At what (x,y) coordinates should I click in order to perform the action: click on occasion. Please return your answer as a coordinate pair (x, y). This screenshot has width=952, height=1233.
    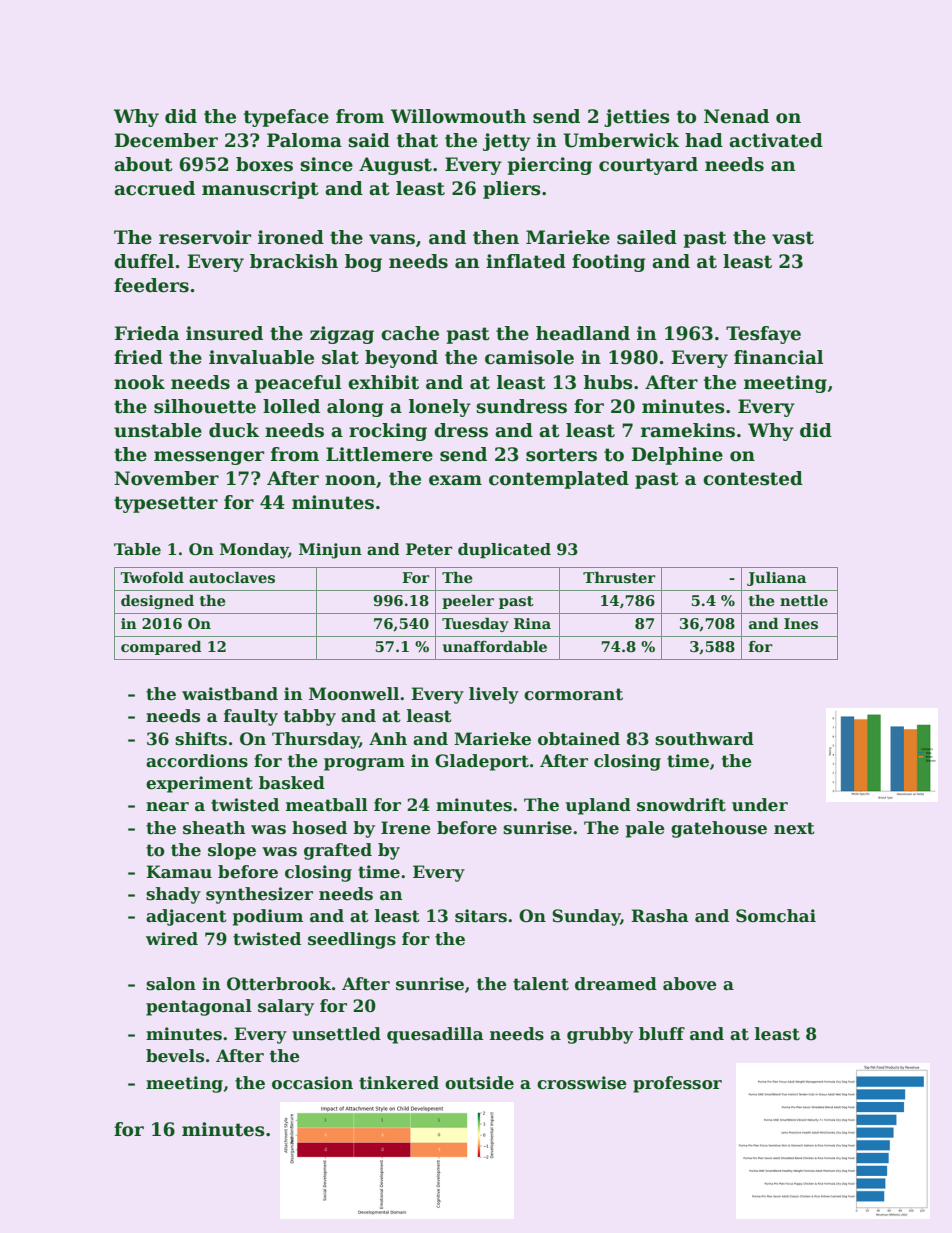
    Looking at the image, I should click on (312, 1083).
